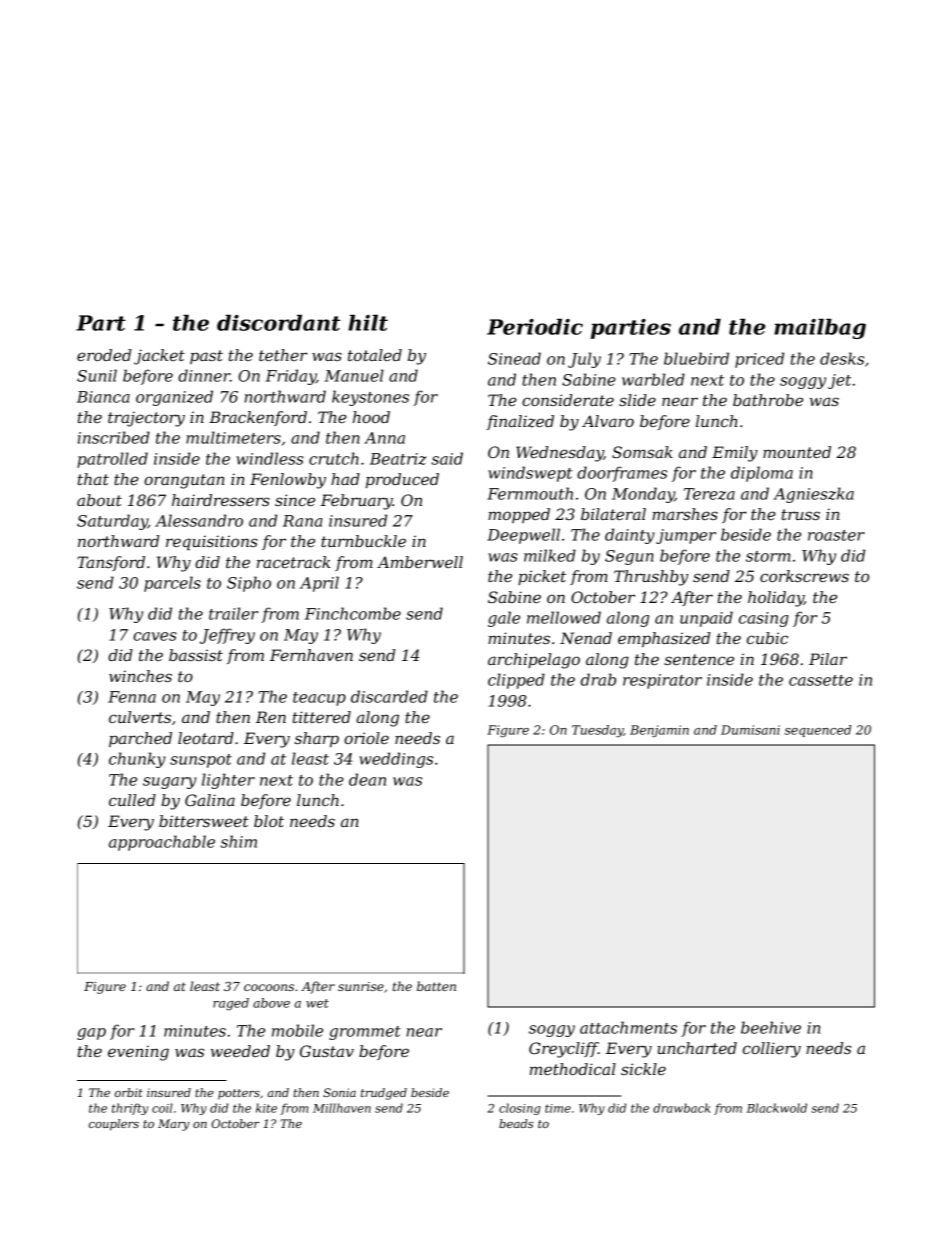 This screenshot has width=952, height=1233. What do you see at coordinates (269, 987) in the screenshot?
I see `cocoons` at bounding box center [269, 987].
